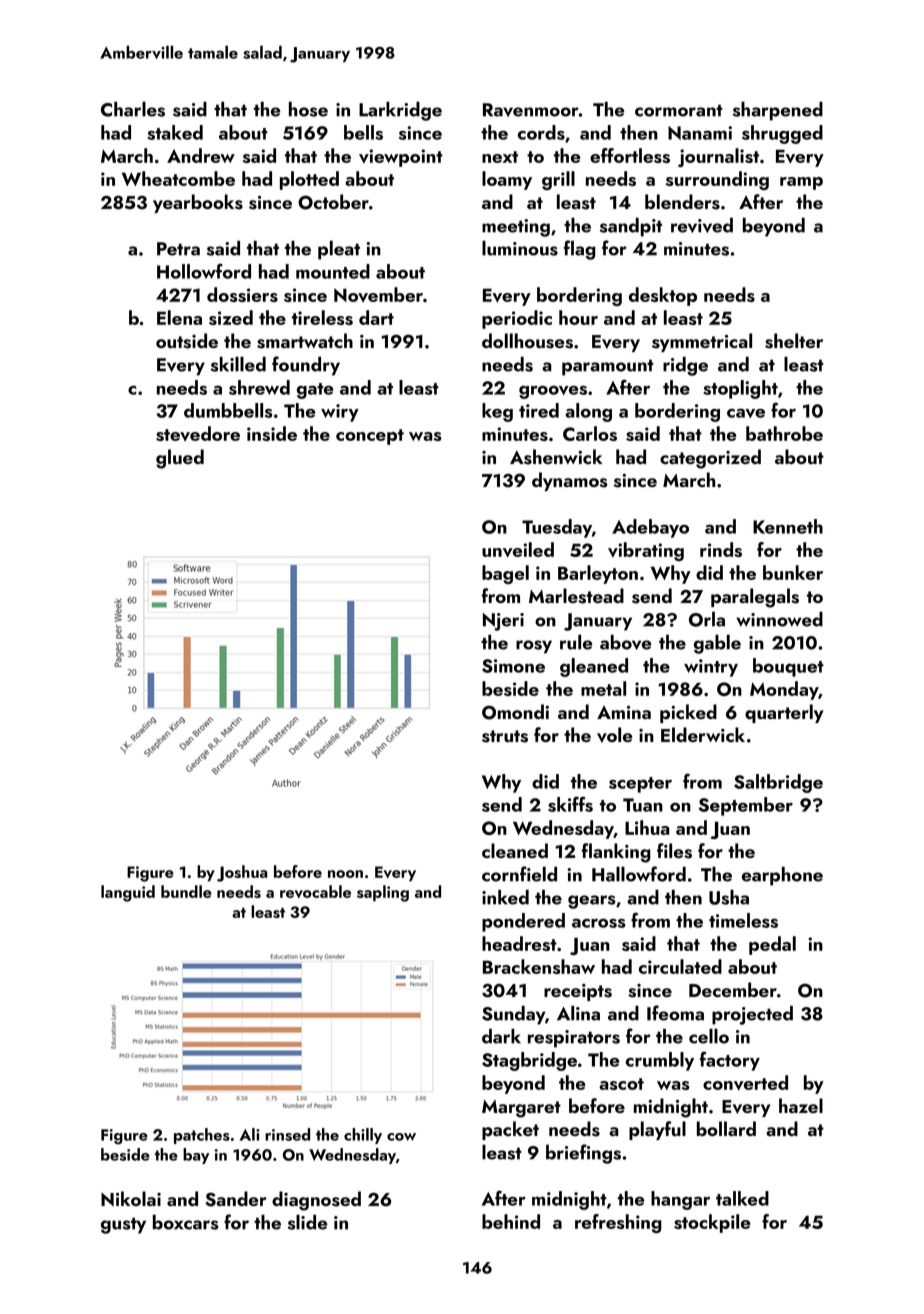  What do you see at coordinates (242, 873) in the page?
I see `Joshua` at bounding box center [242, 873].
